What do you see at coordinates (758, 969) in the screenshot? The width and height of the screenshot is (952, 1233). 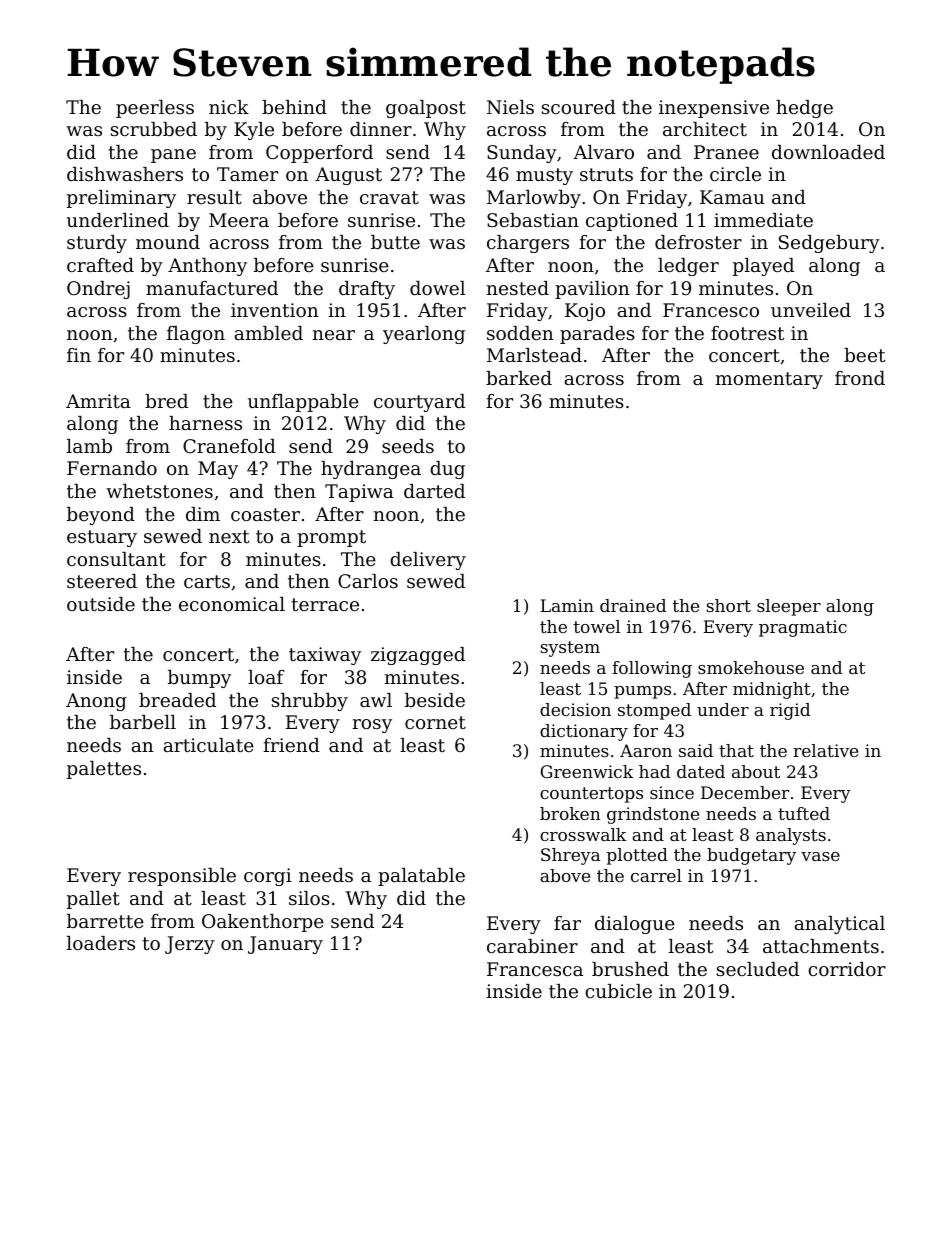 I see `secluded` at bounding box center [758, 969].
